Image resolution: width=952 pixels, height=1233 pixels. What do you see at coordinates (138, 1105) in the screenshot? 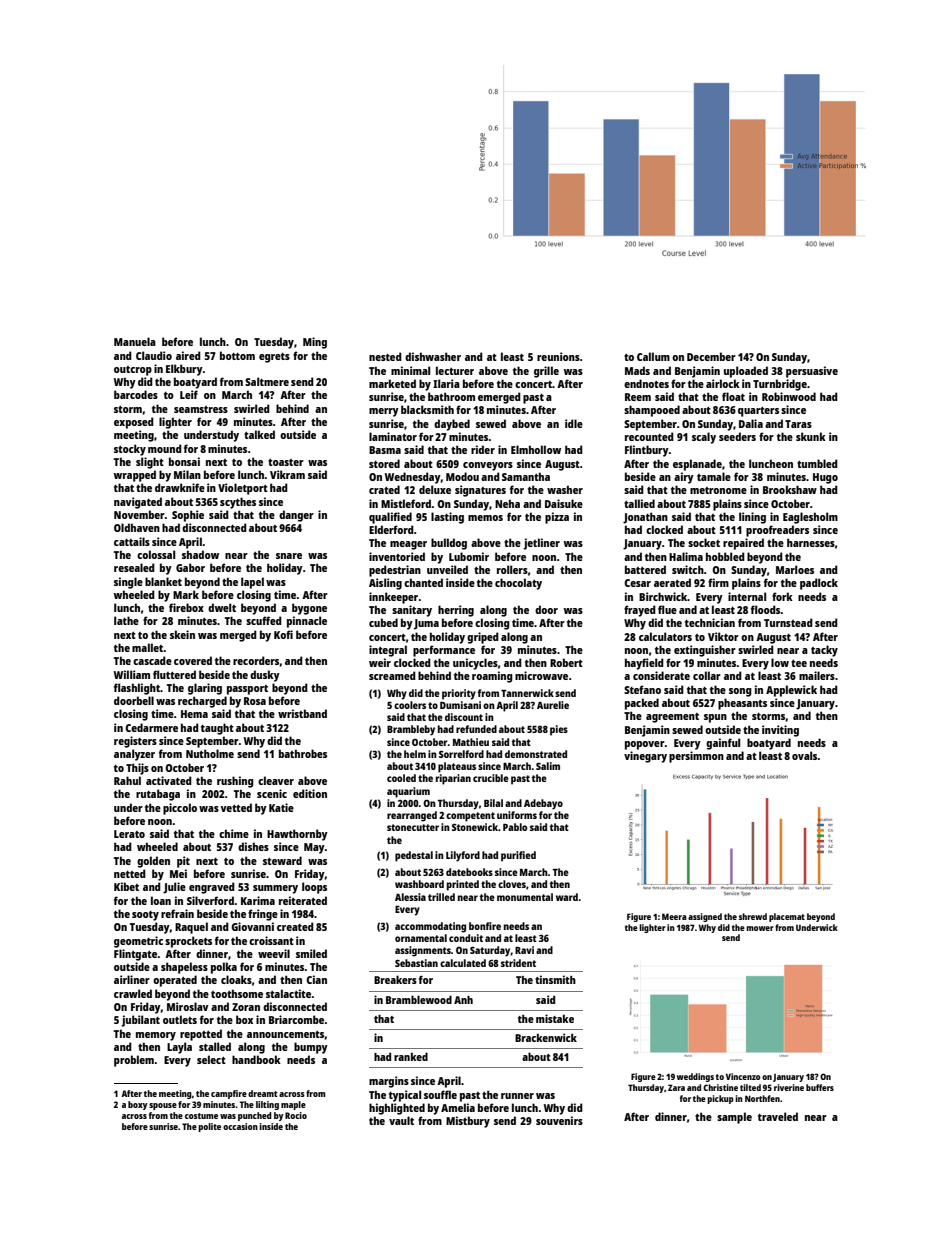
I see `boxy` at bounding box center [138, 1105].
